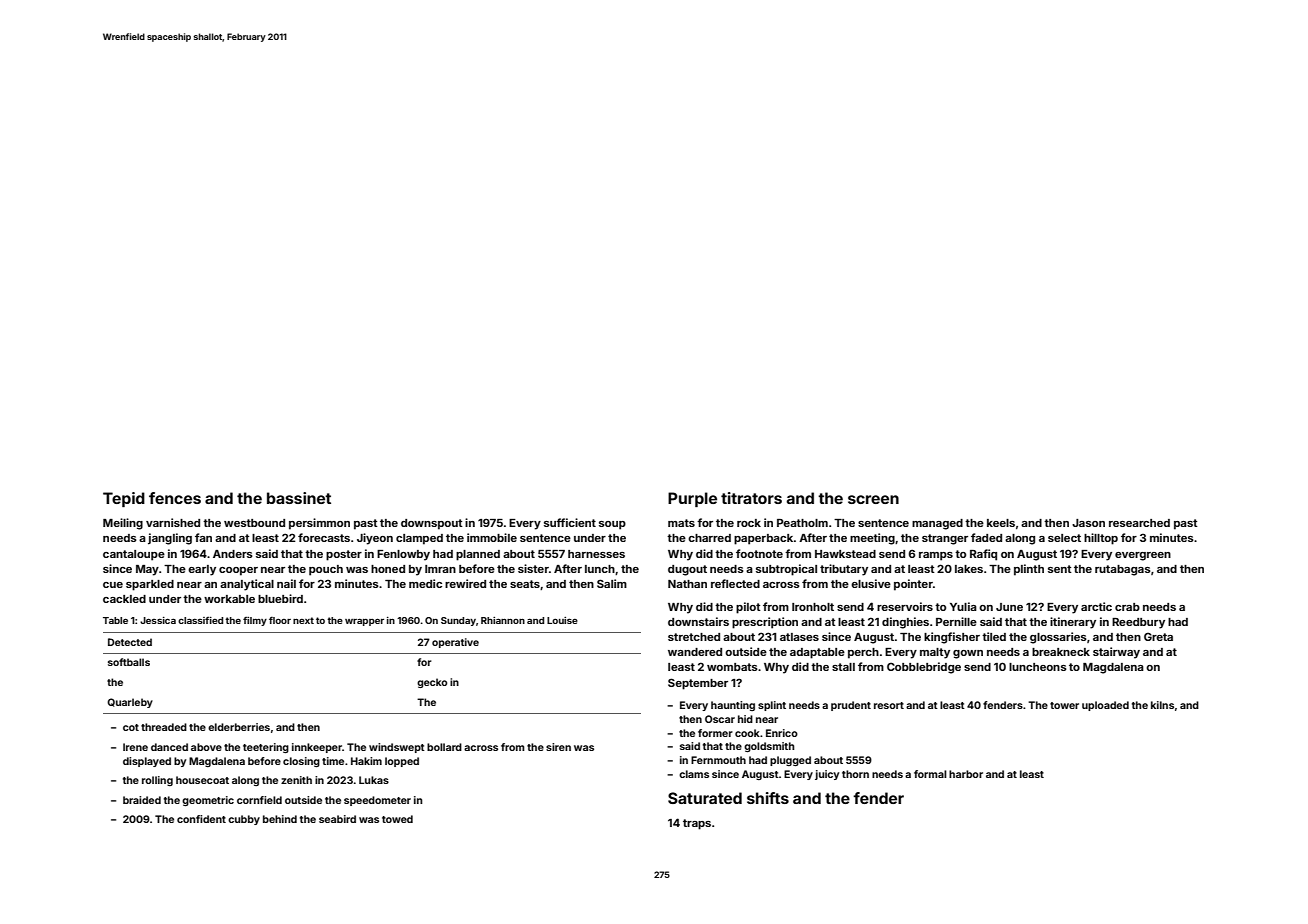  What do you see at coordinates (715, 733) in the document?
I see `former` at bounding box center [715, 733].
